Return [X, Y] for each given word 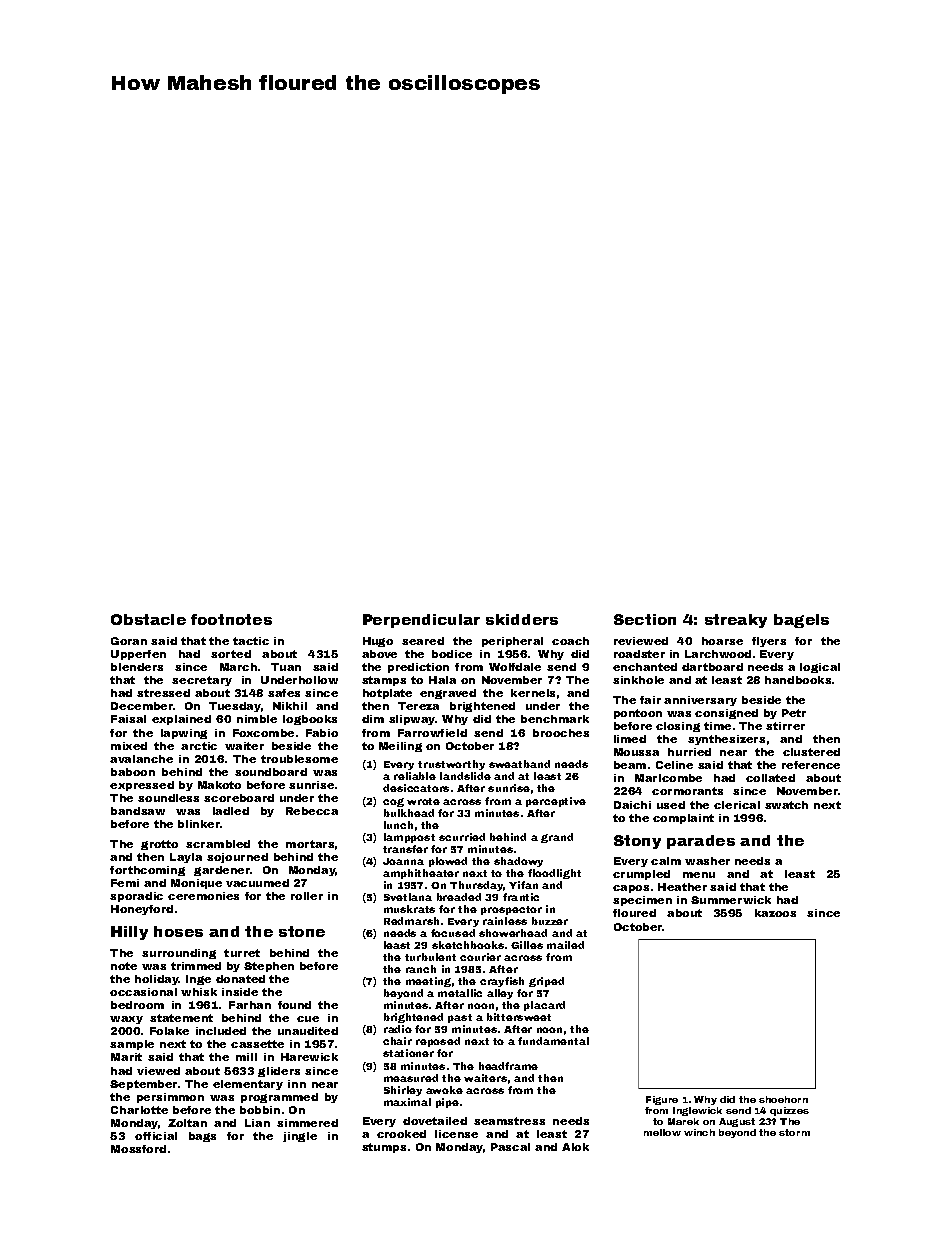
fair [650, 700]
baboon [133, 772]
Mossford [138, 1149]
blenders [137, 667]
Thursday [477, 886]
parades [701, 842]
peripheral [512, 642]
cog [393, 802]
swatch [786, 805]
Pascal [510, 1147]
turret [242, 953]
